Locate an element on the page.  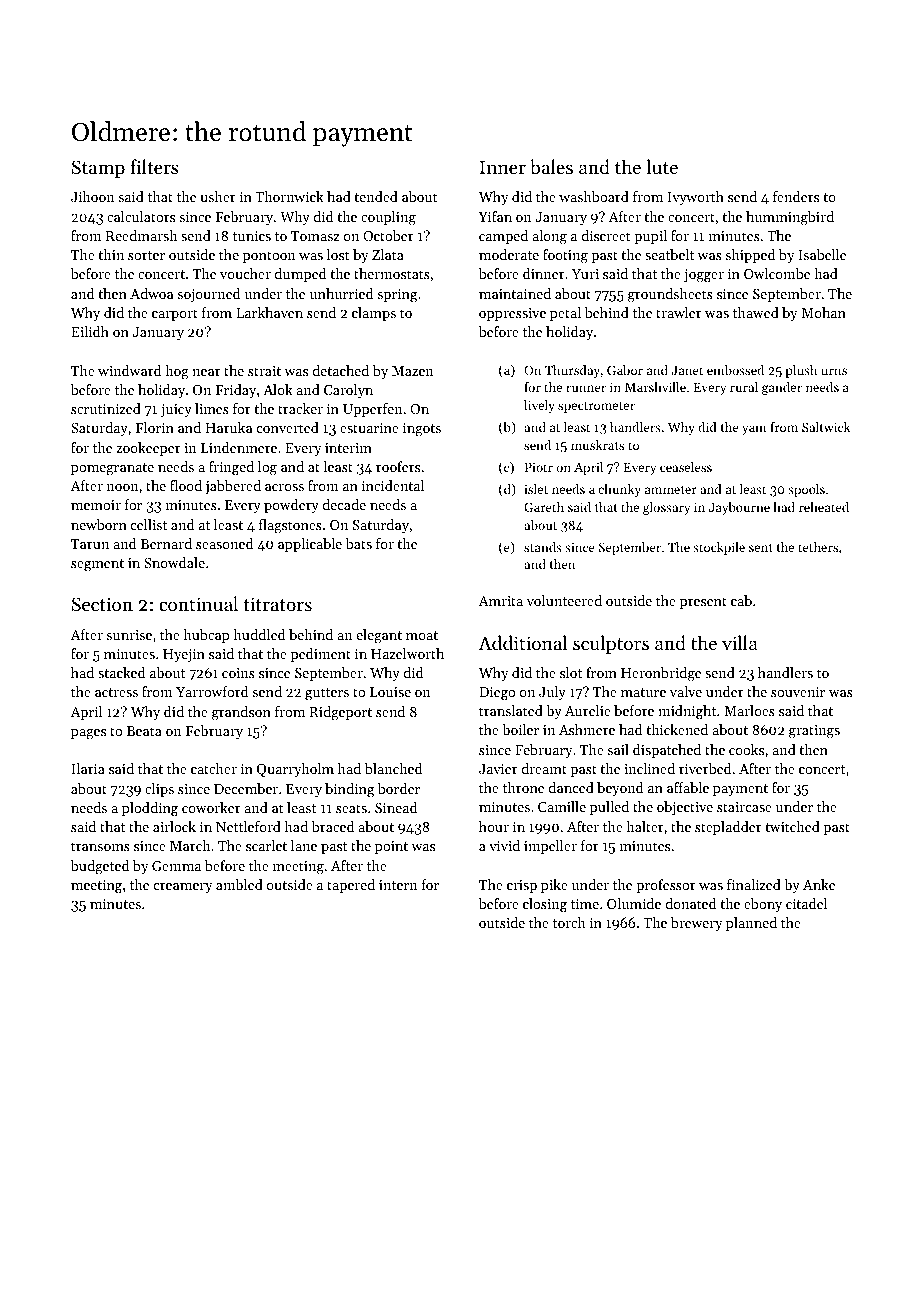
Eilidh is located at coordinates (90, 331).
